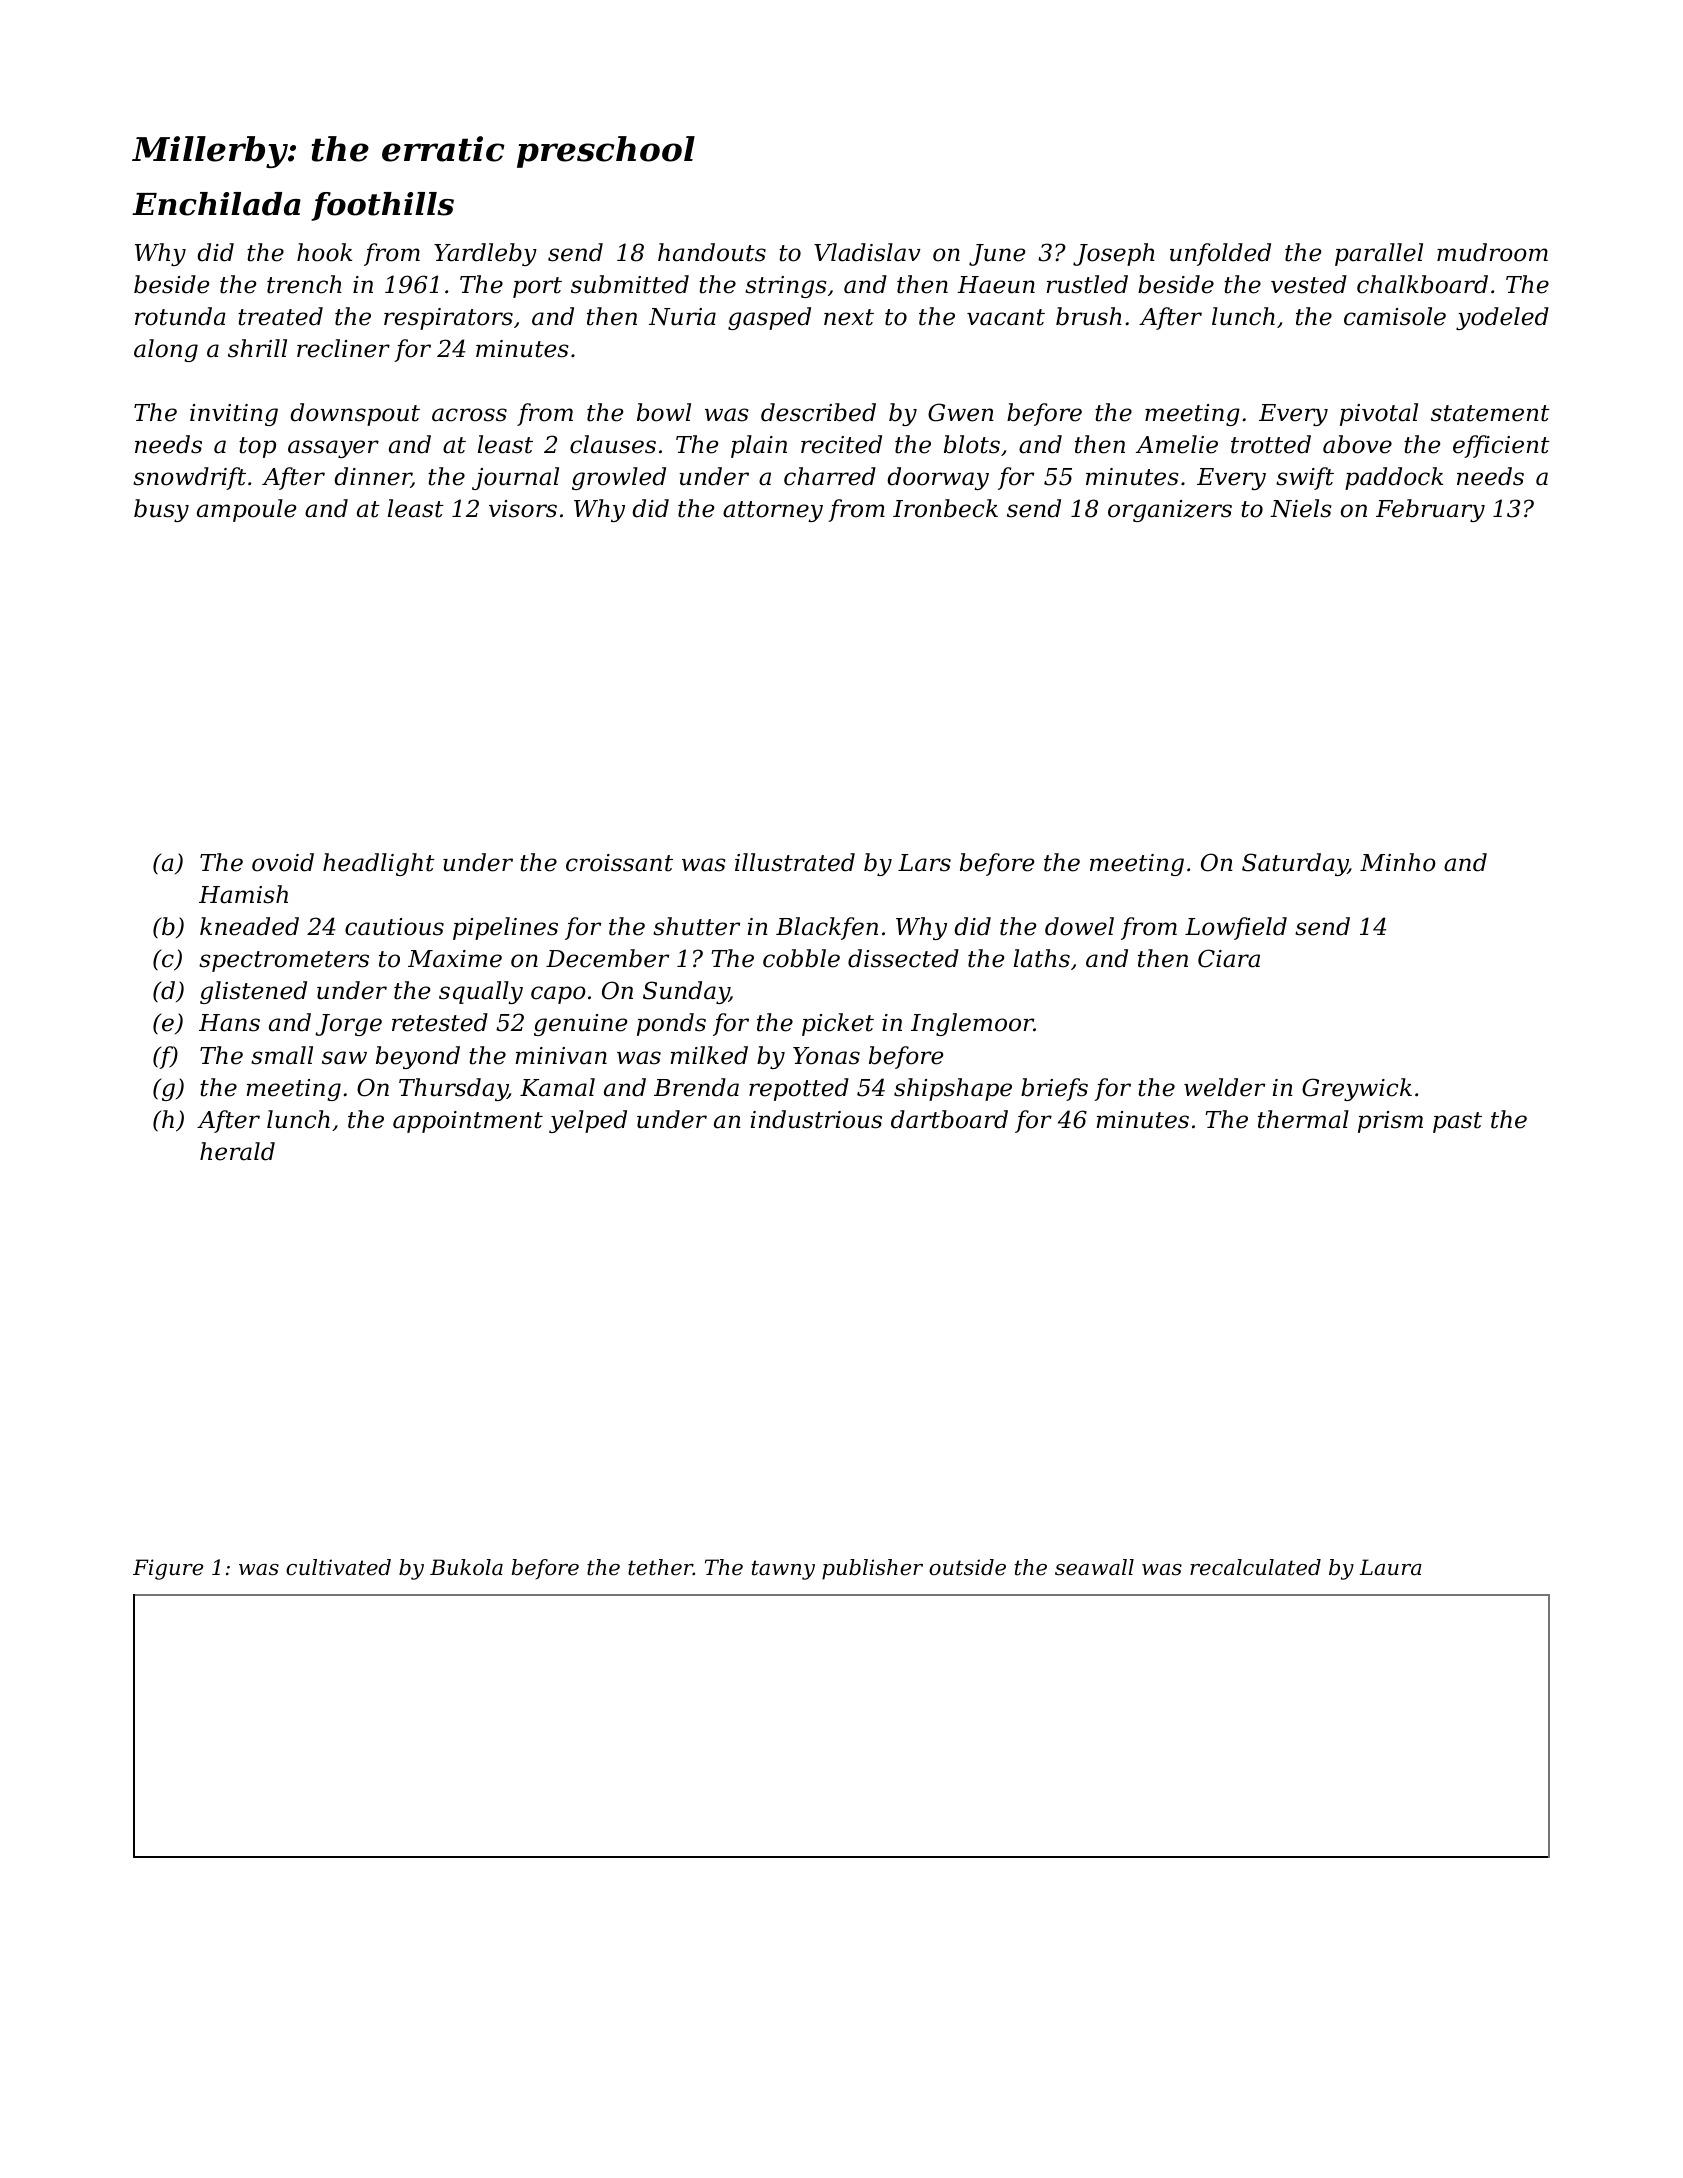 The width and height of the page is (1683, 2178). Describe the element at coordinates (1255, 1567) in the page. I see `recalculated` at that location.
